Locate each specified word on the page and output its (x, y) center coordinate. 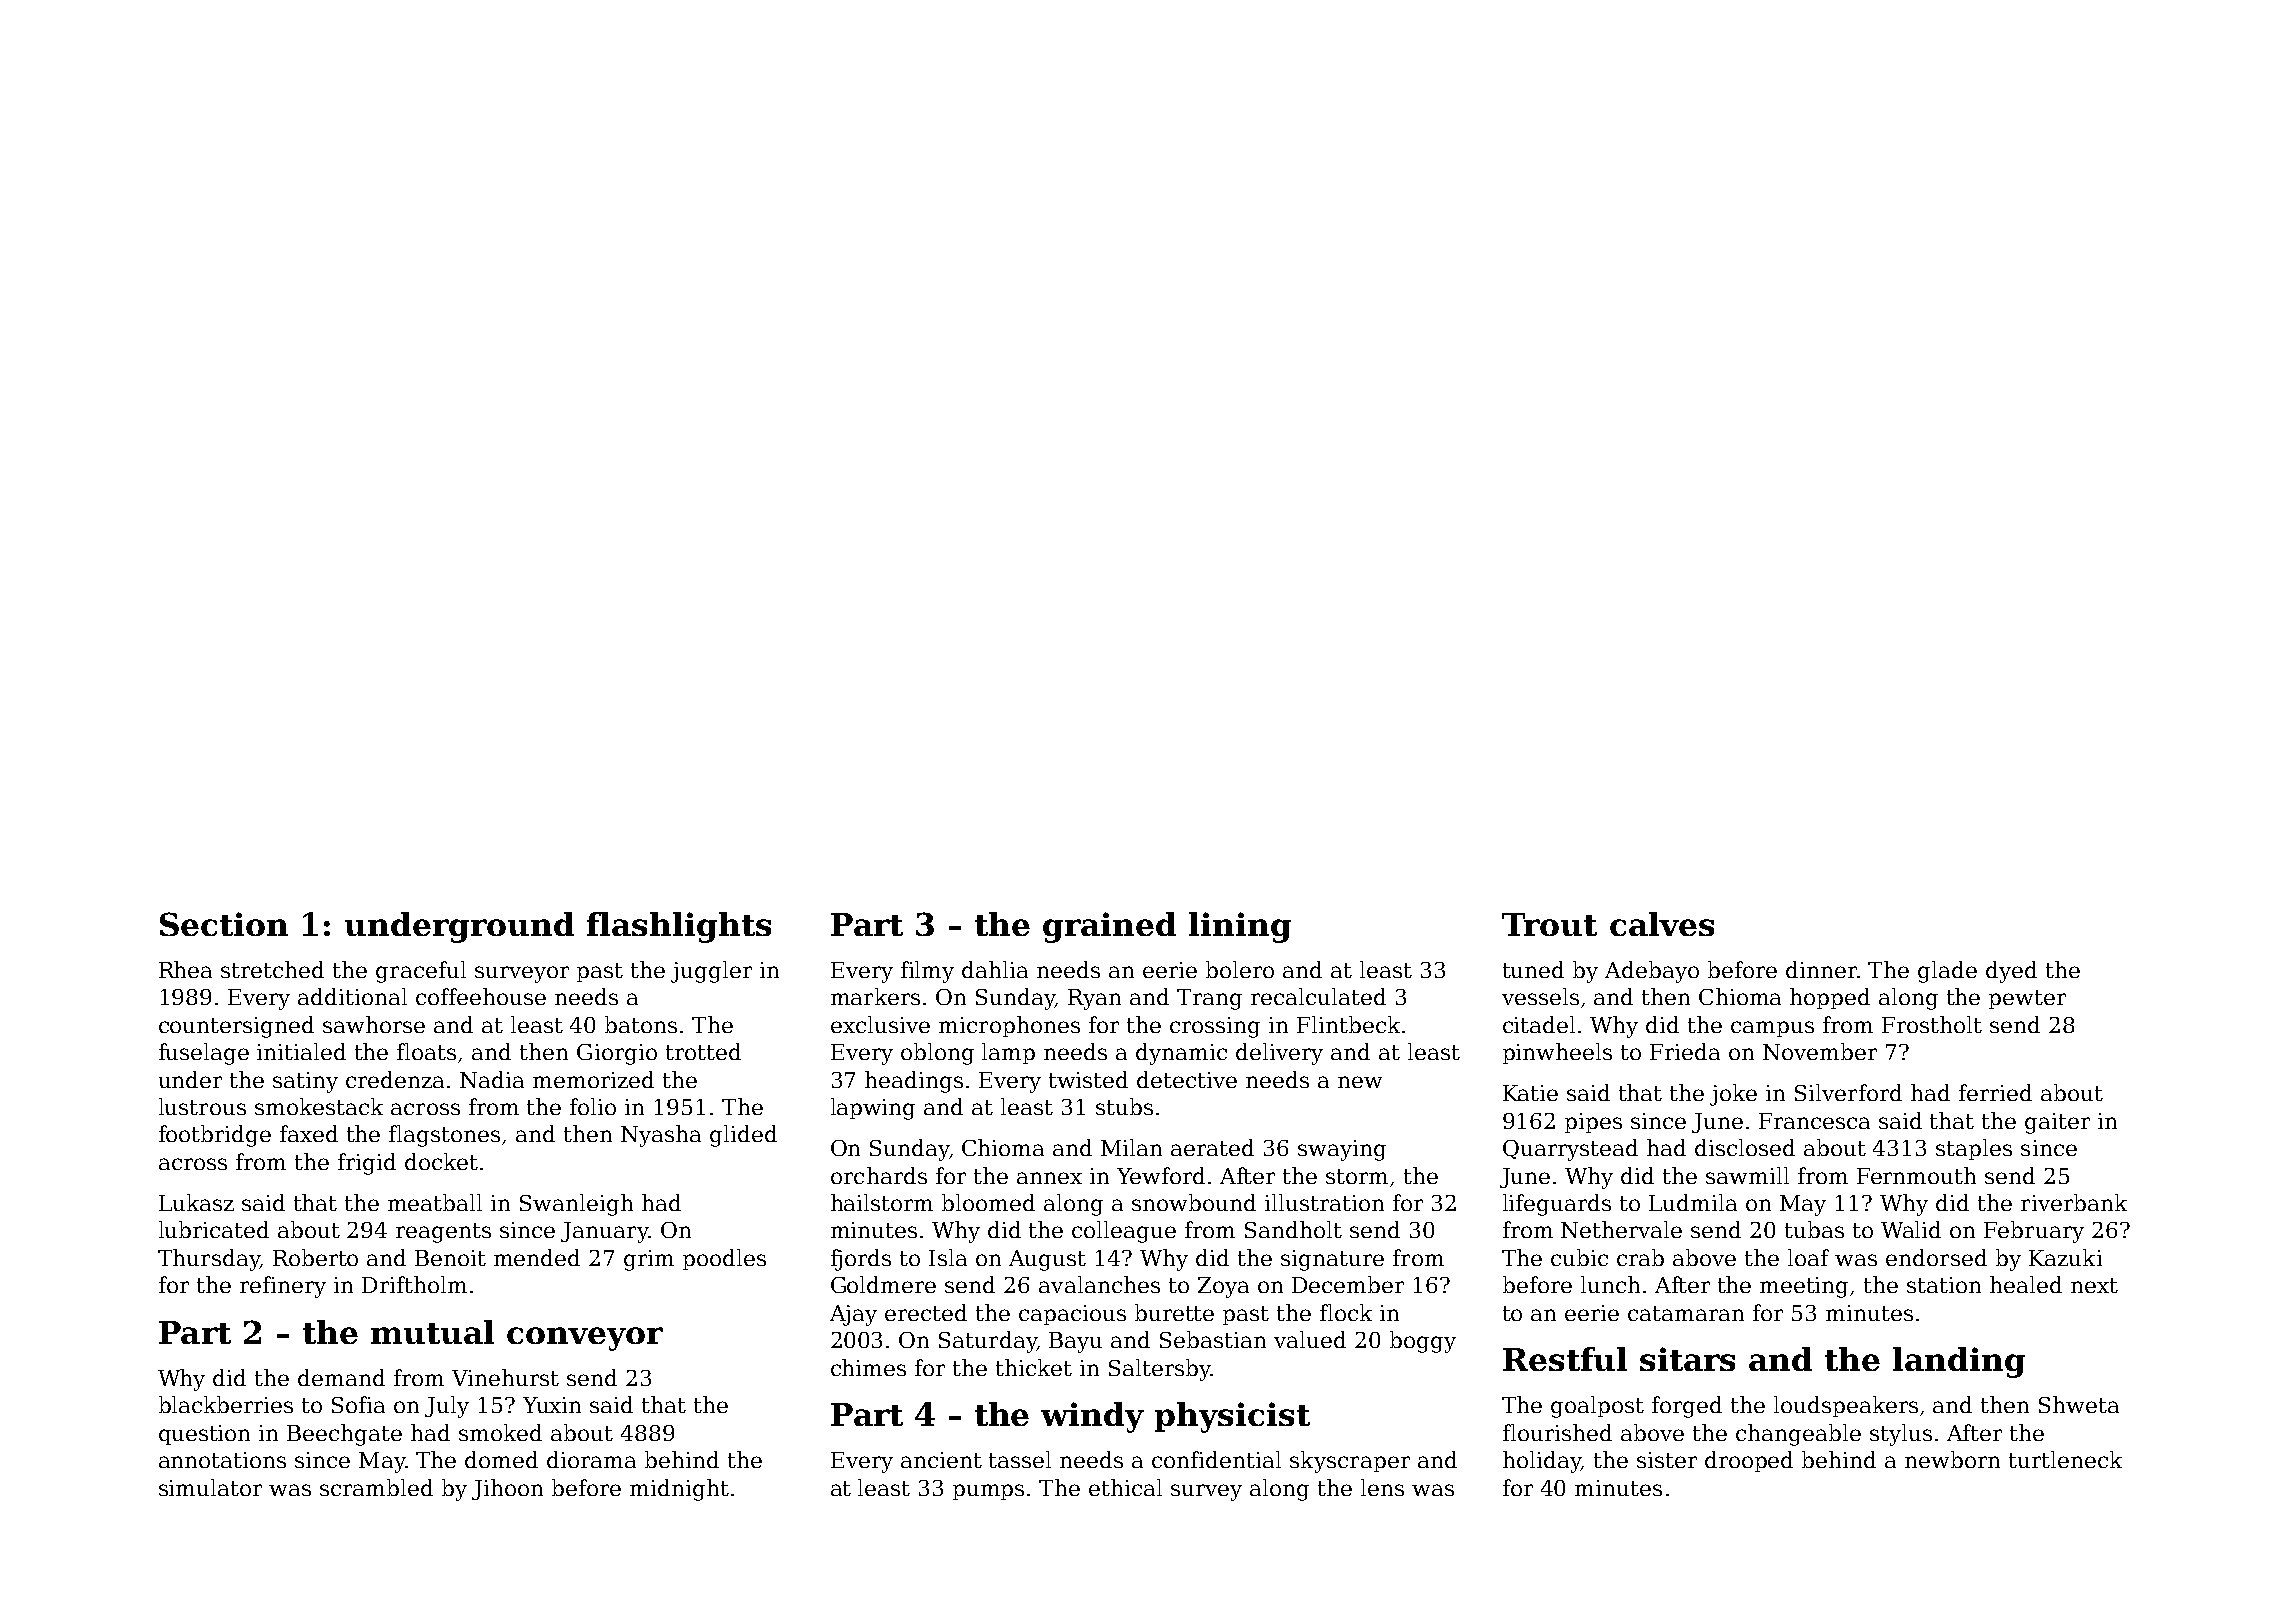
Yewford (1161, 1175)
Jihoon (507, 1489)
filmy (927, 972)
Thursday (209, 1260)
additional (352, 996)
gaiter (2057, 1123)
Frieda (1685, 1051)
